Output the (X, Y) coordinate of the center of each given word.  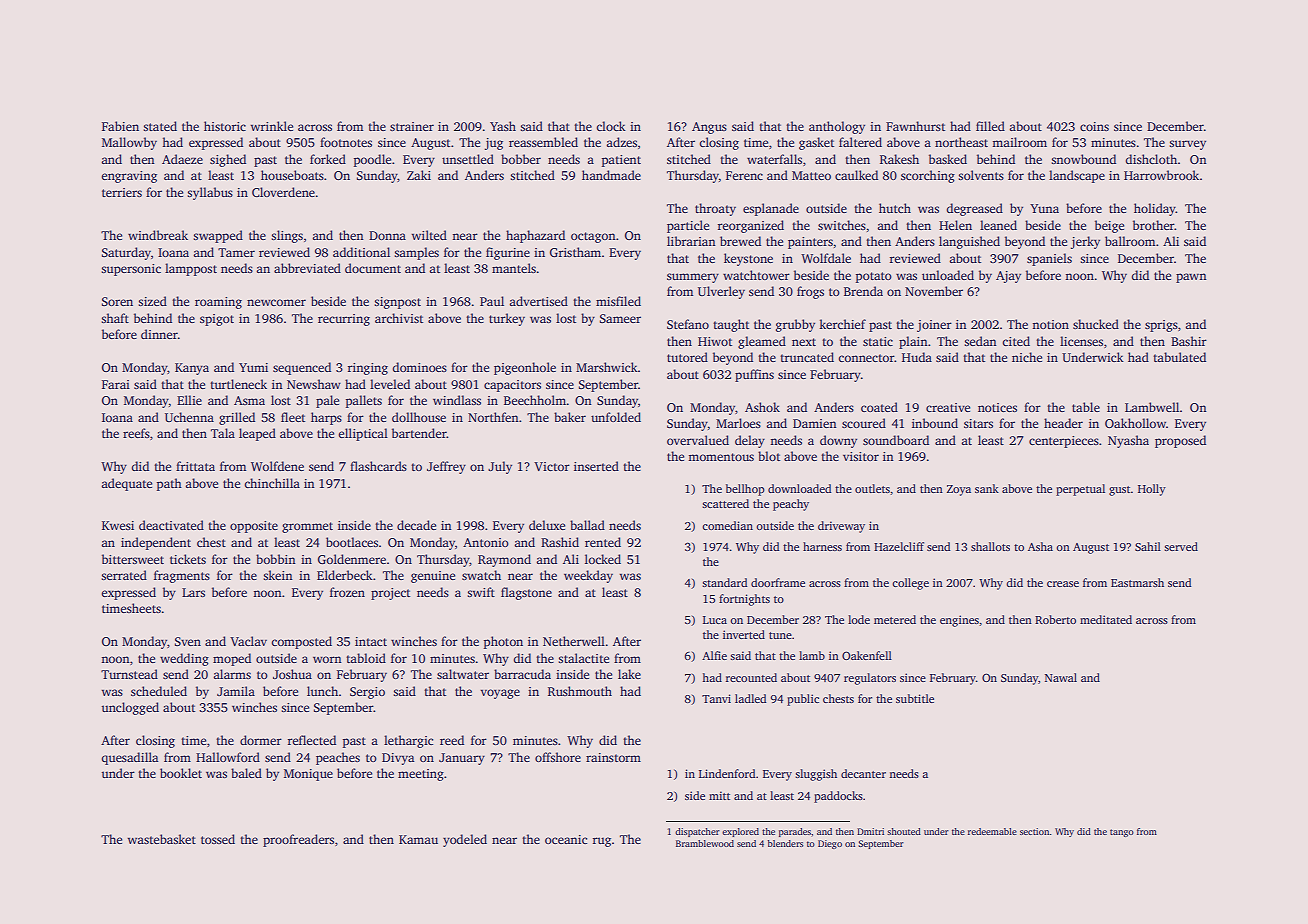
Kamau (418, 839)
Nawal (1061, 677)
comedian (727, 525)
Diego (830, 844)
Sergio (367, 693)
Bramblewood (705, 843)
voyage (500, 694)
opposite (254, 527)
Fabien (120, 126)
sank (987, 488)
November (934, 291)
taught (731, 325)
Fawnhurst (915, 126)
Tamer (236, 252)
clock (611, 126)
